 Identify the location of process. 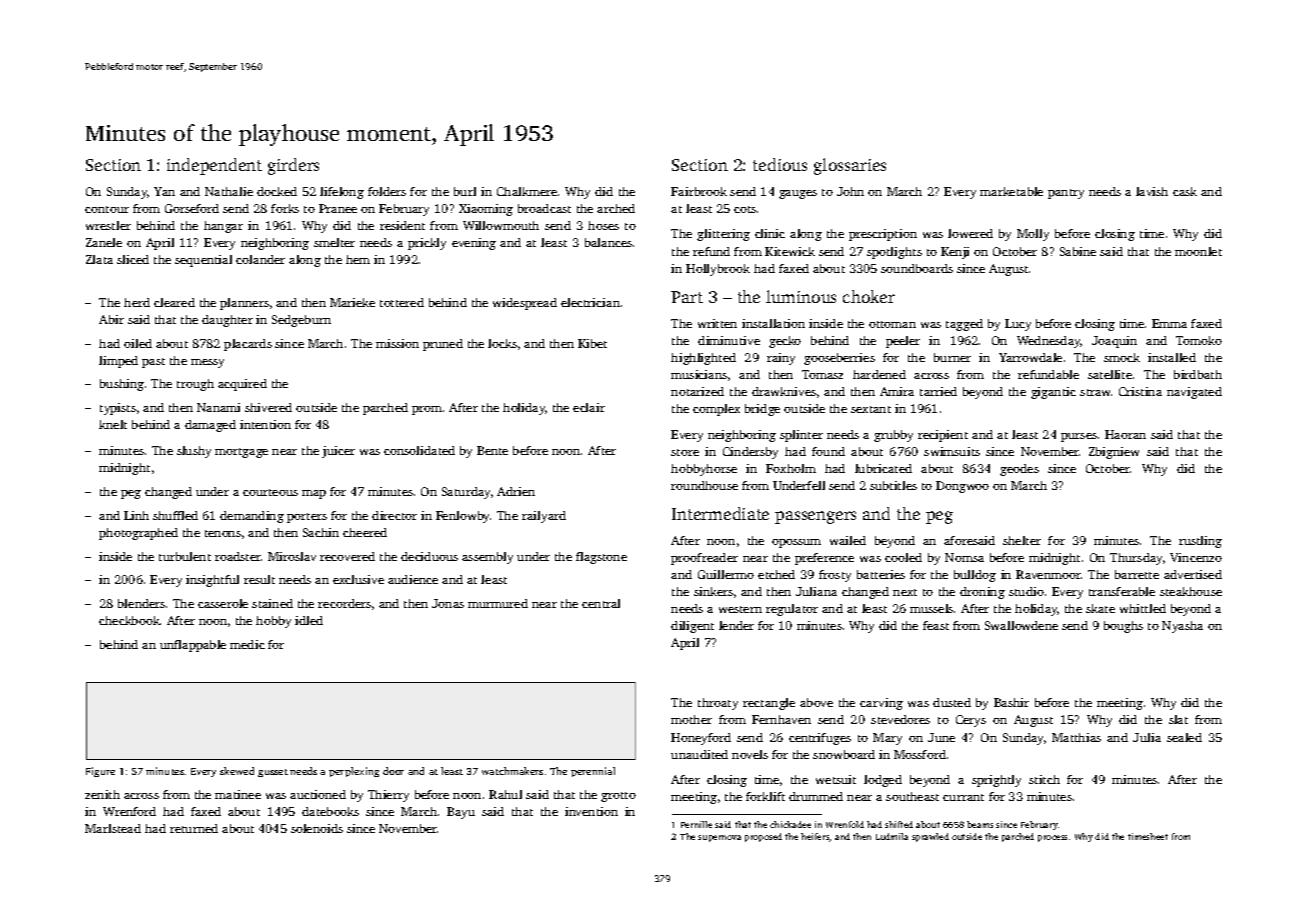
(1052, 838).
